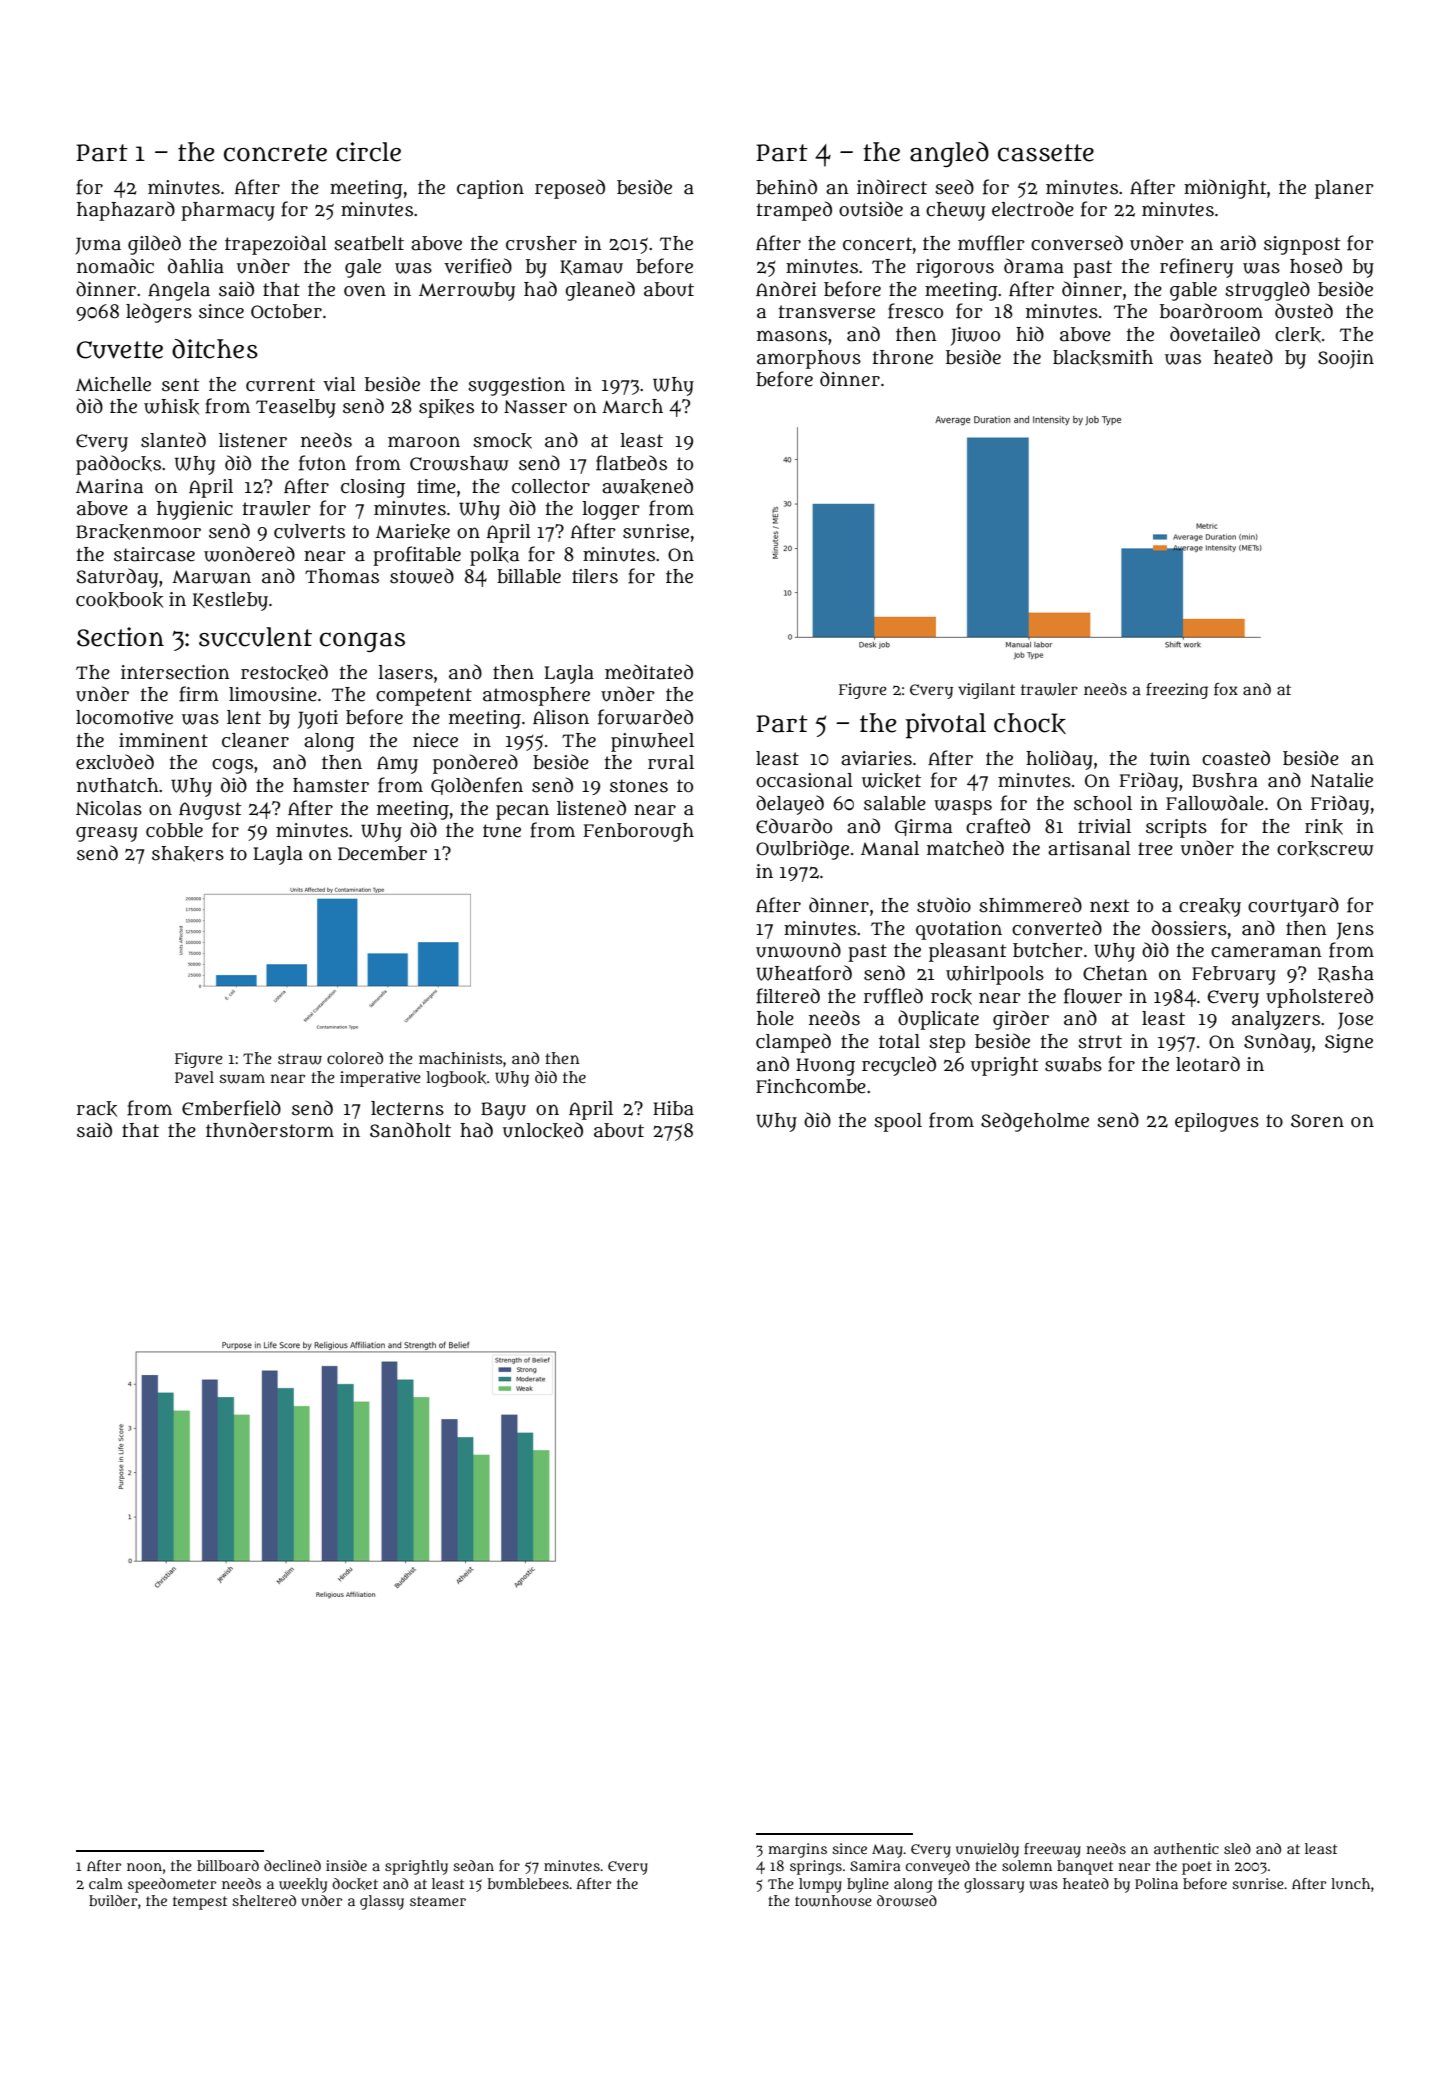 This page has width=1450, height=2100. What do you see at coordinates (1103, 358) in the page?
I see `blacksmith` at bounding box center [1103, 358].
